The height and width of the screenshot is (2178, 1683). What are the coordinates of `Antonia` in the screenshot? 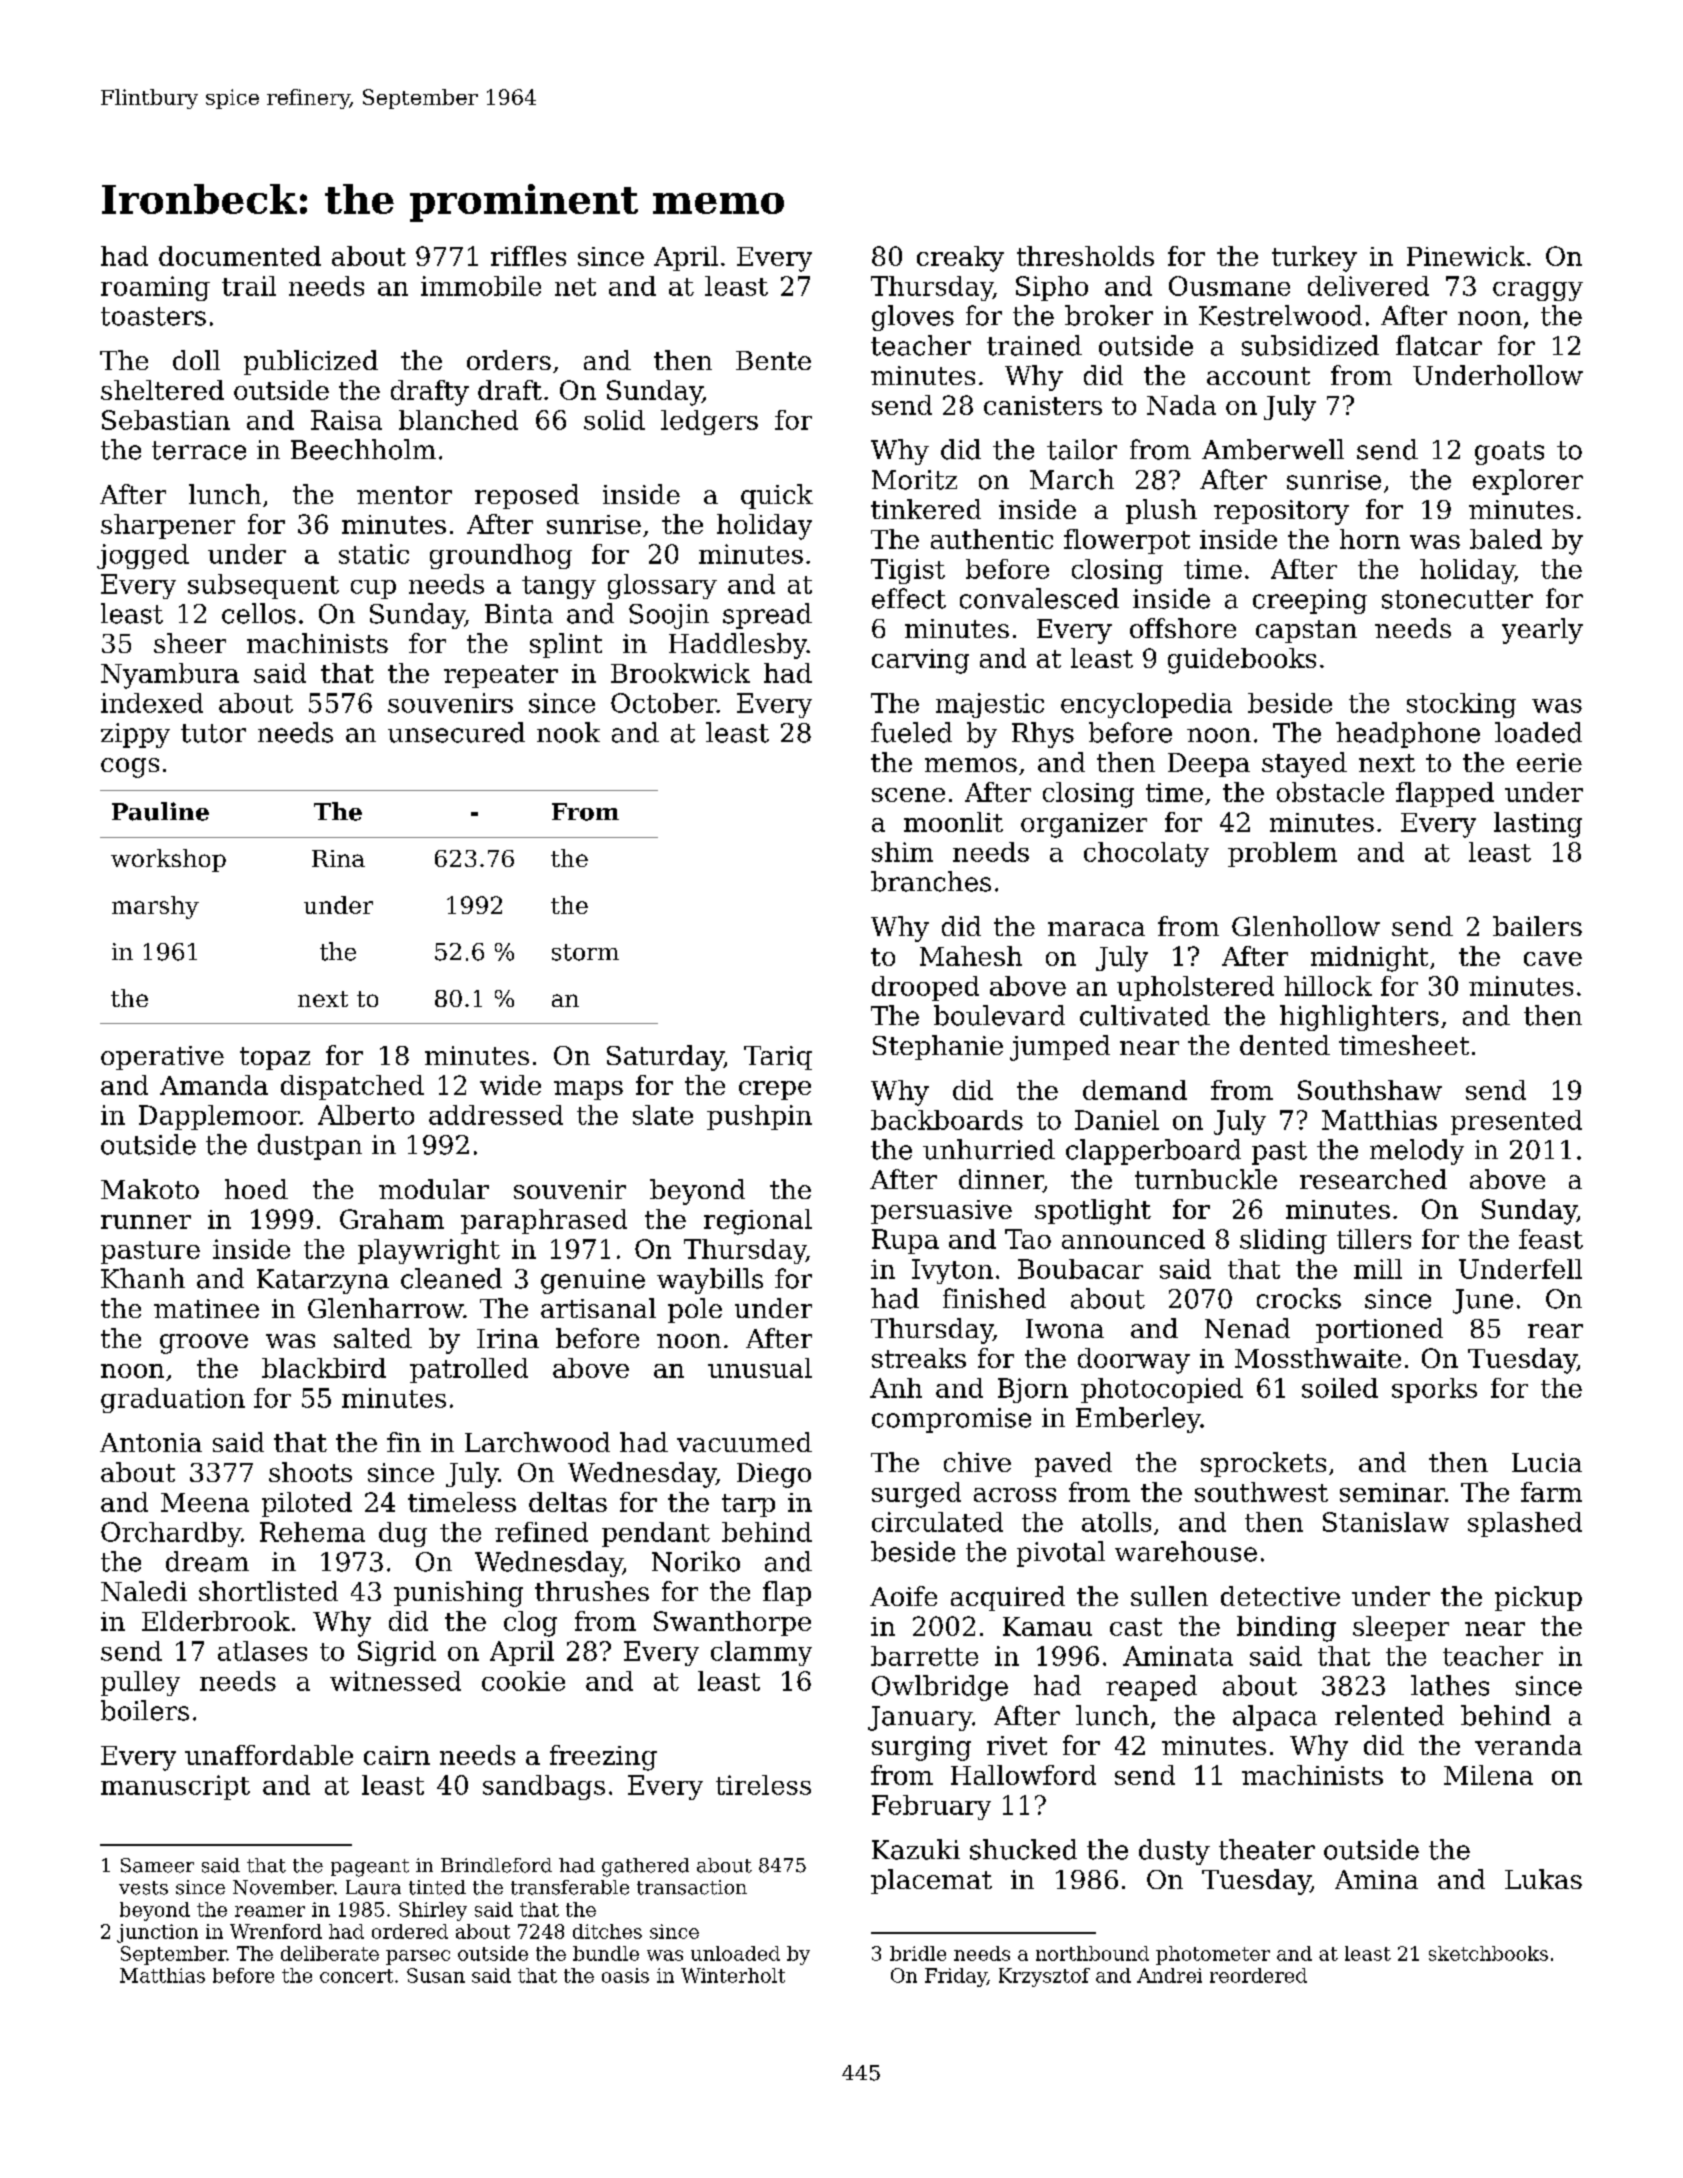 It's located at (151, 1442).
